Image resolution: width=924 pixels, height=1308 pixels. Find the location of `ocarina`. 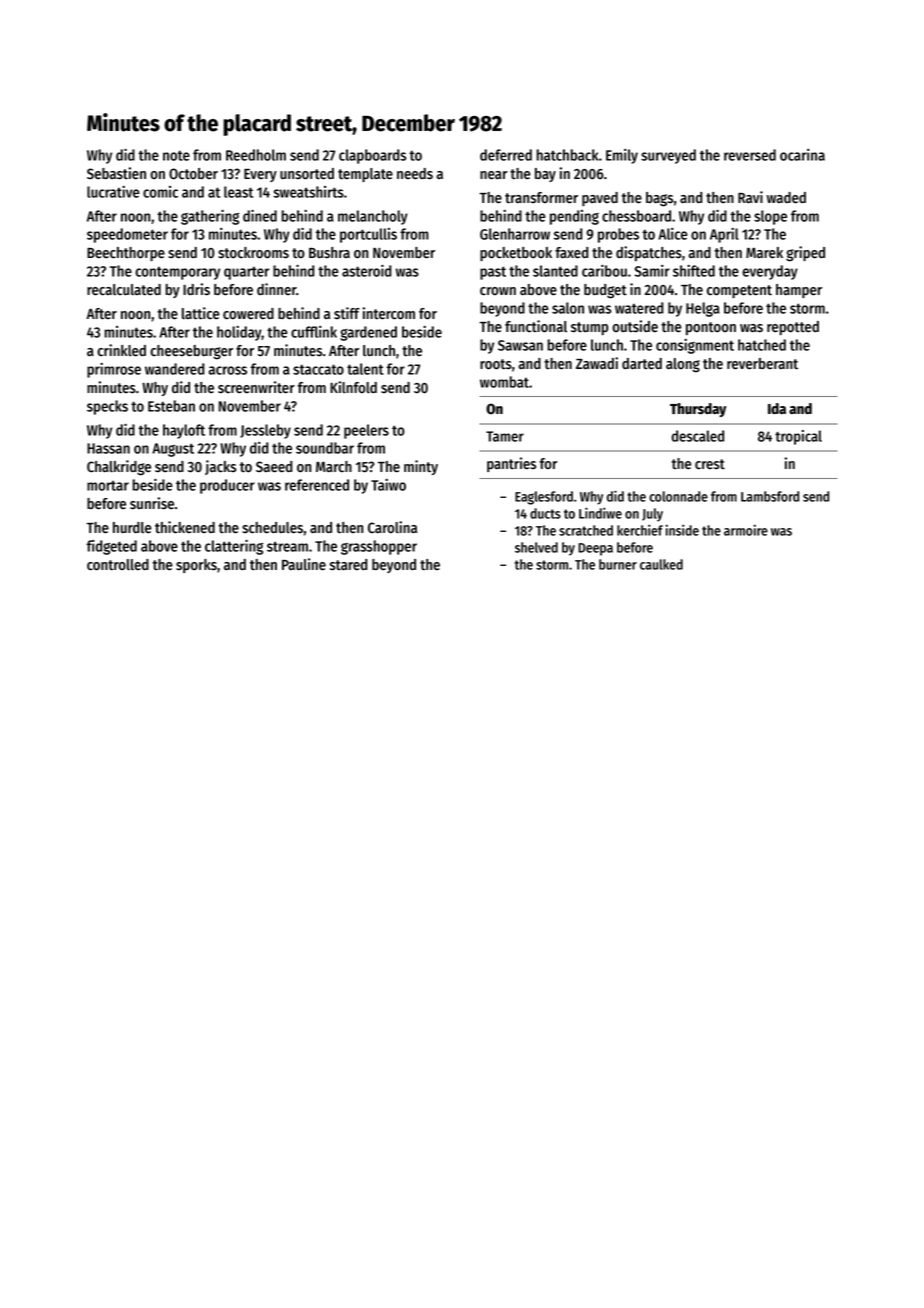

ocarina is located at coordinates (802, 155).
